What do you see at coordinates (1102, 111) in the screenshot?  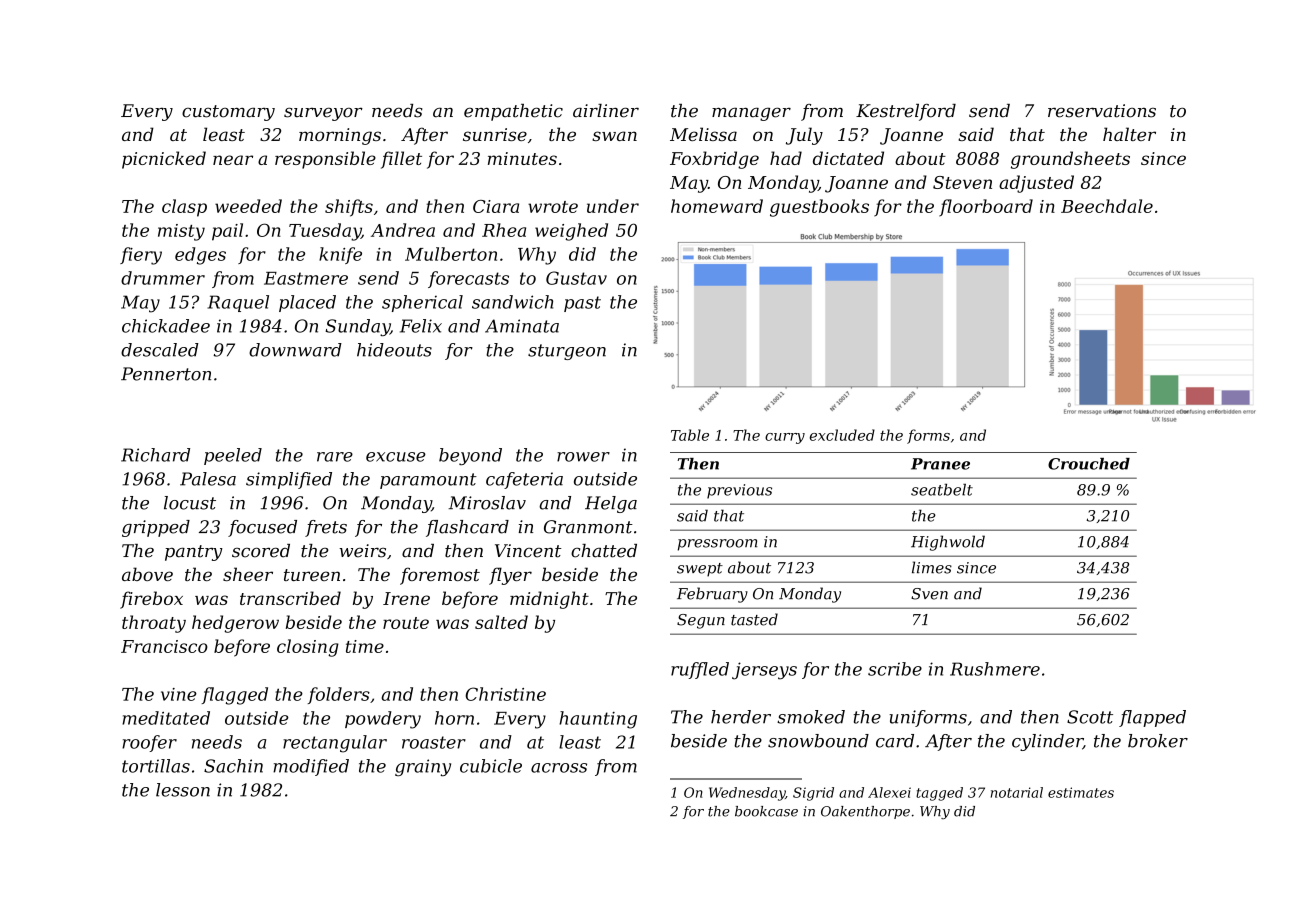 I see `reservations` at bounding box center [1102, 111].
